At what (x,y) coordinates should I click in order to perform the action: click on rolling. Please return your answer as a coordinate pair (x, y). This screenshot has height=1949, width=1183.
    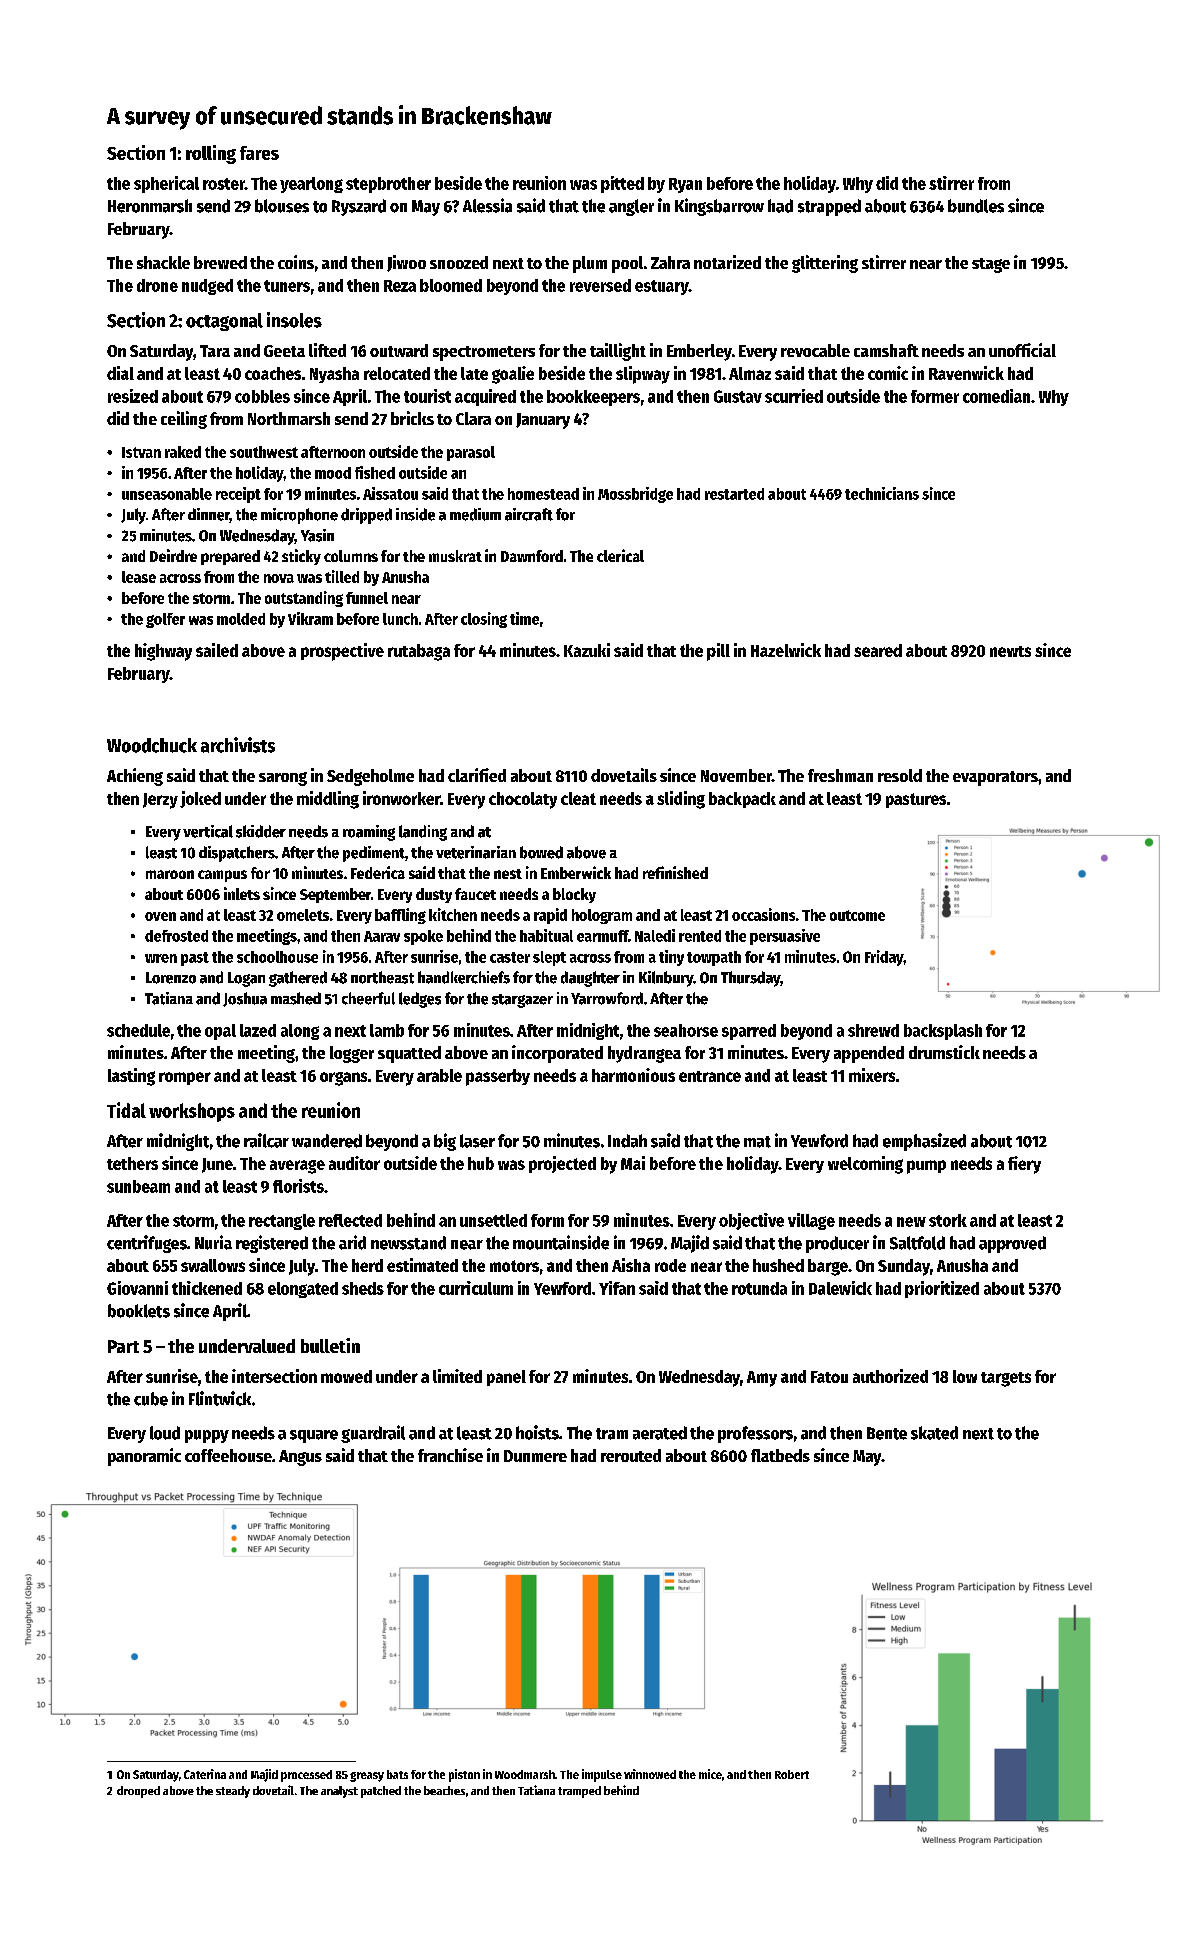
    Looking at the image, I should click on (211, 154).
